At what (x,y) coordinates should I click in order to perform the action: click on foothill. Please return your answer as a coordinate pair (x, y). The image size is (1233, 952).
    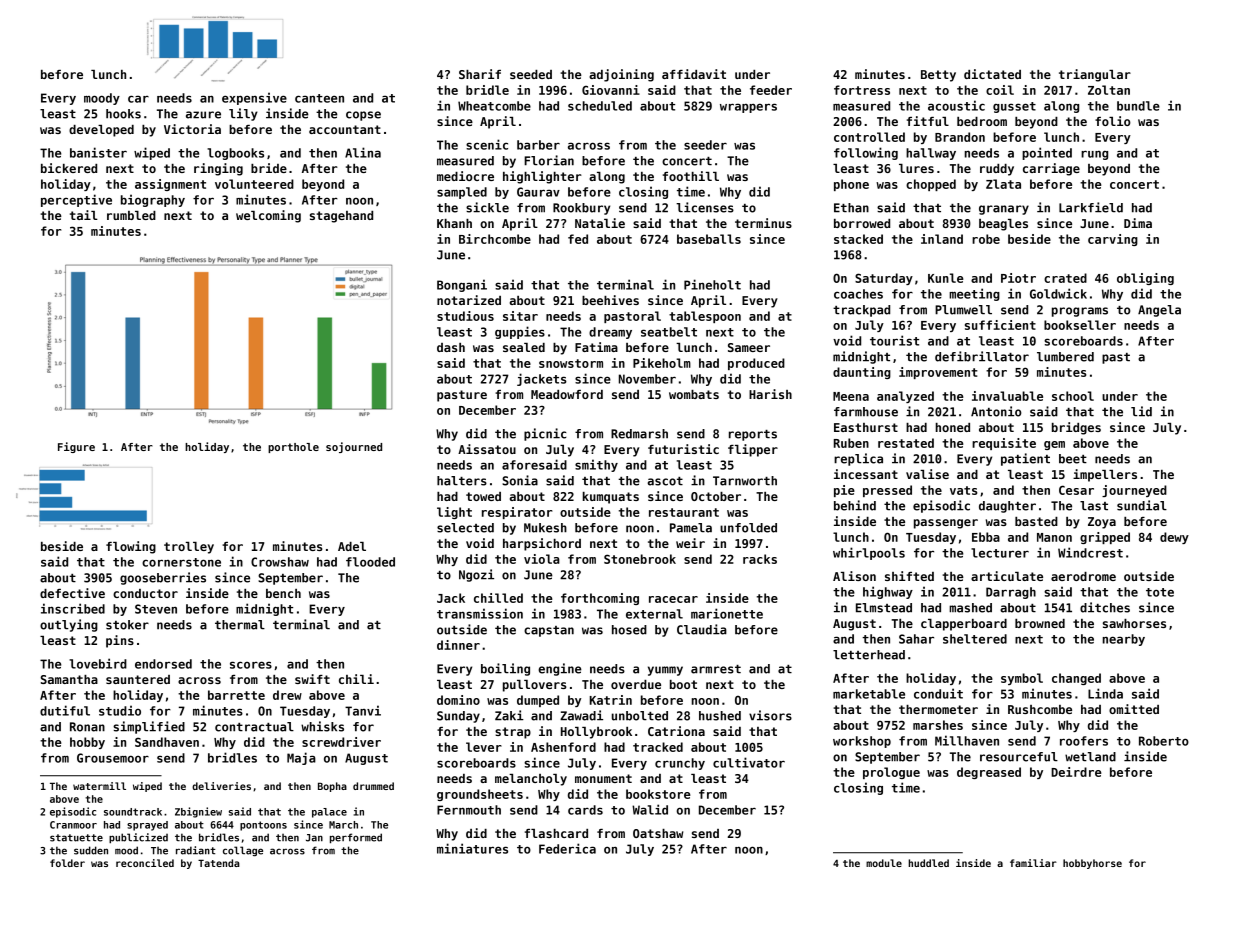
    Looking at the image, I should click on (691, 176).
